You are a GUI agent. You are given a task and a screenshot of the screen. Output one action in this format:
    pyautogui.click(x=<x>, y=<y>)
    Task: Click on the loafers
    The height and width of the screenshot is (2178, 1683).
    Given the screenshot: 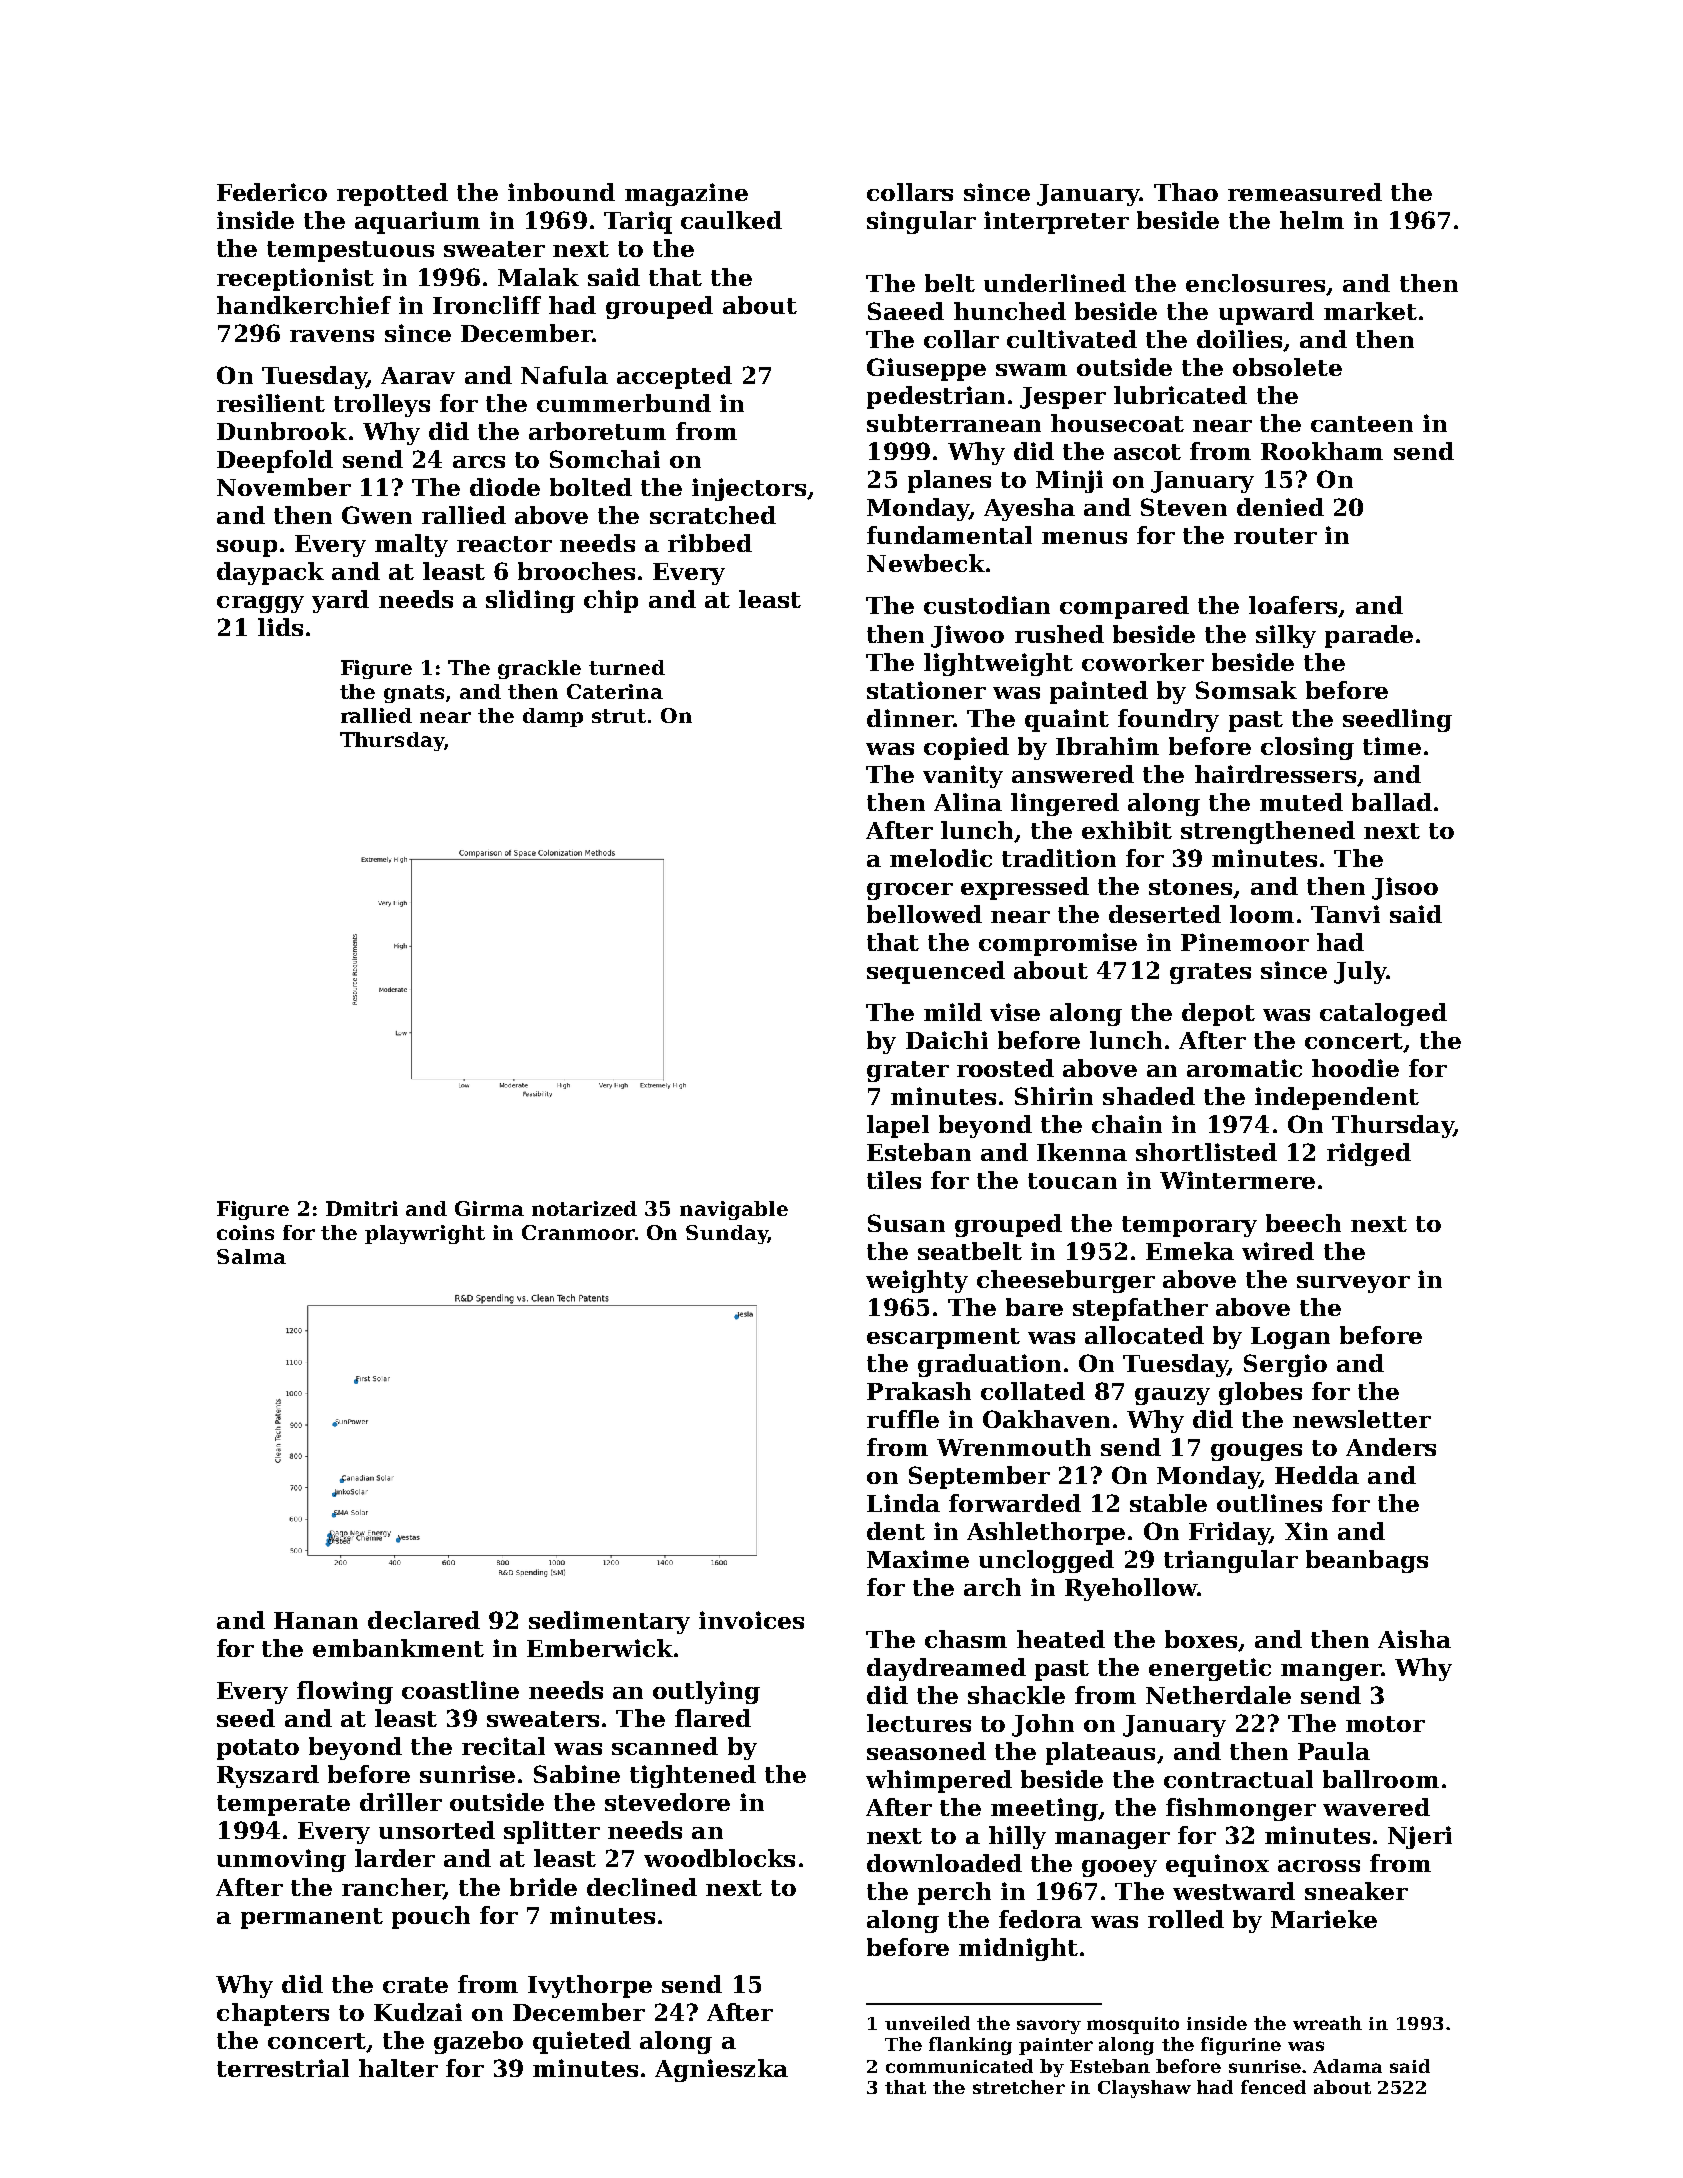 What is the action you would take?
    pyautogui.click(x=1293, y=605)
